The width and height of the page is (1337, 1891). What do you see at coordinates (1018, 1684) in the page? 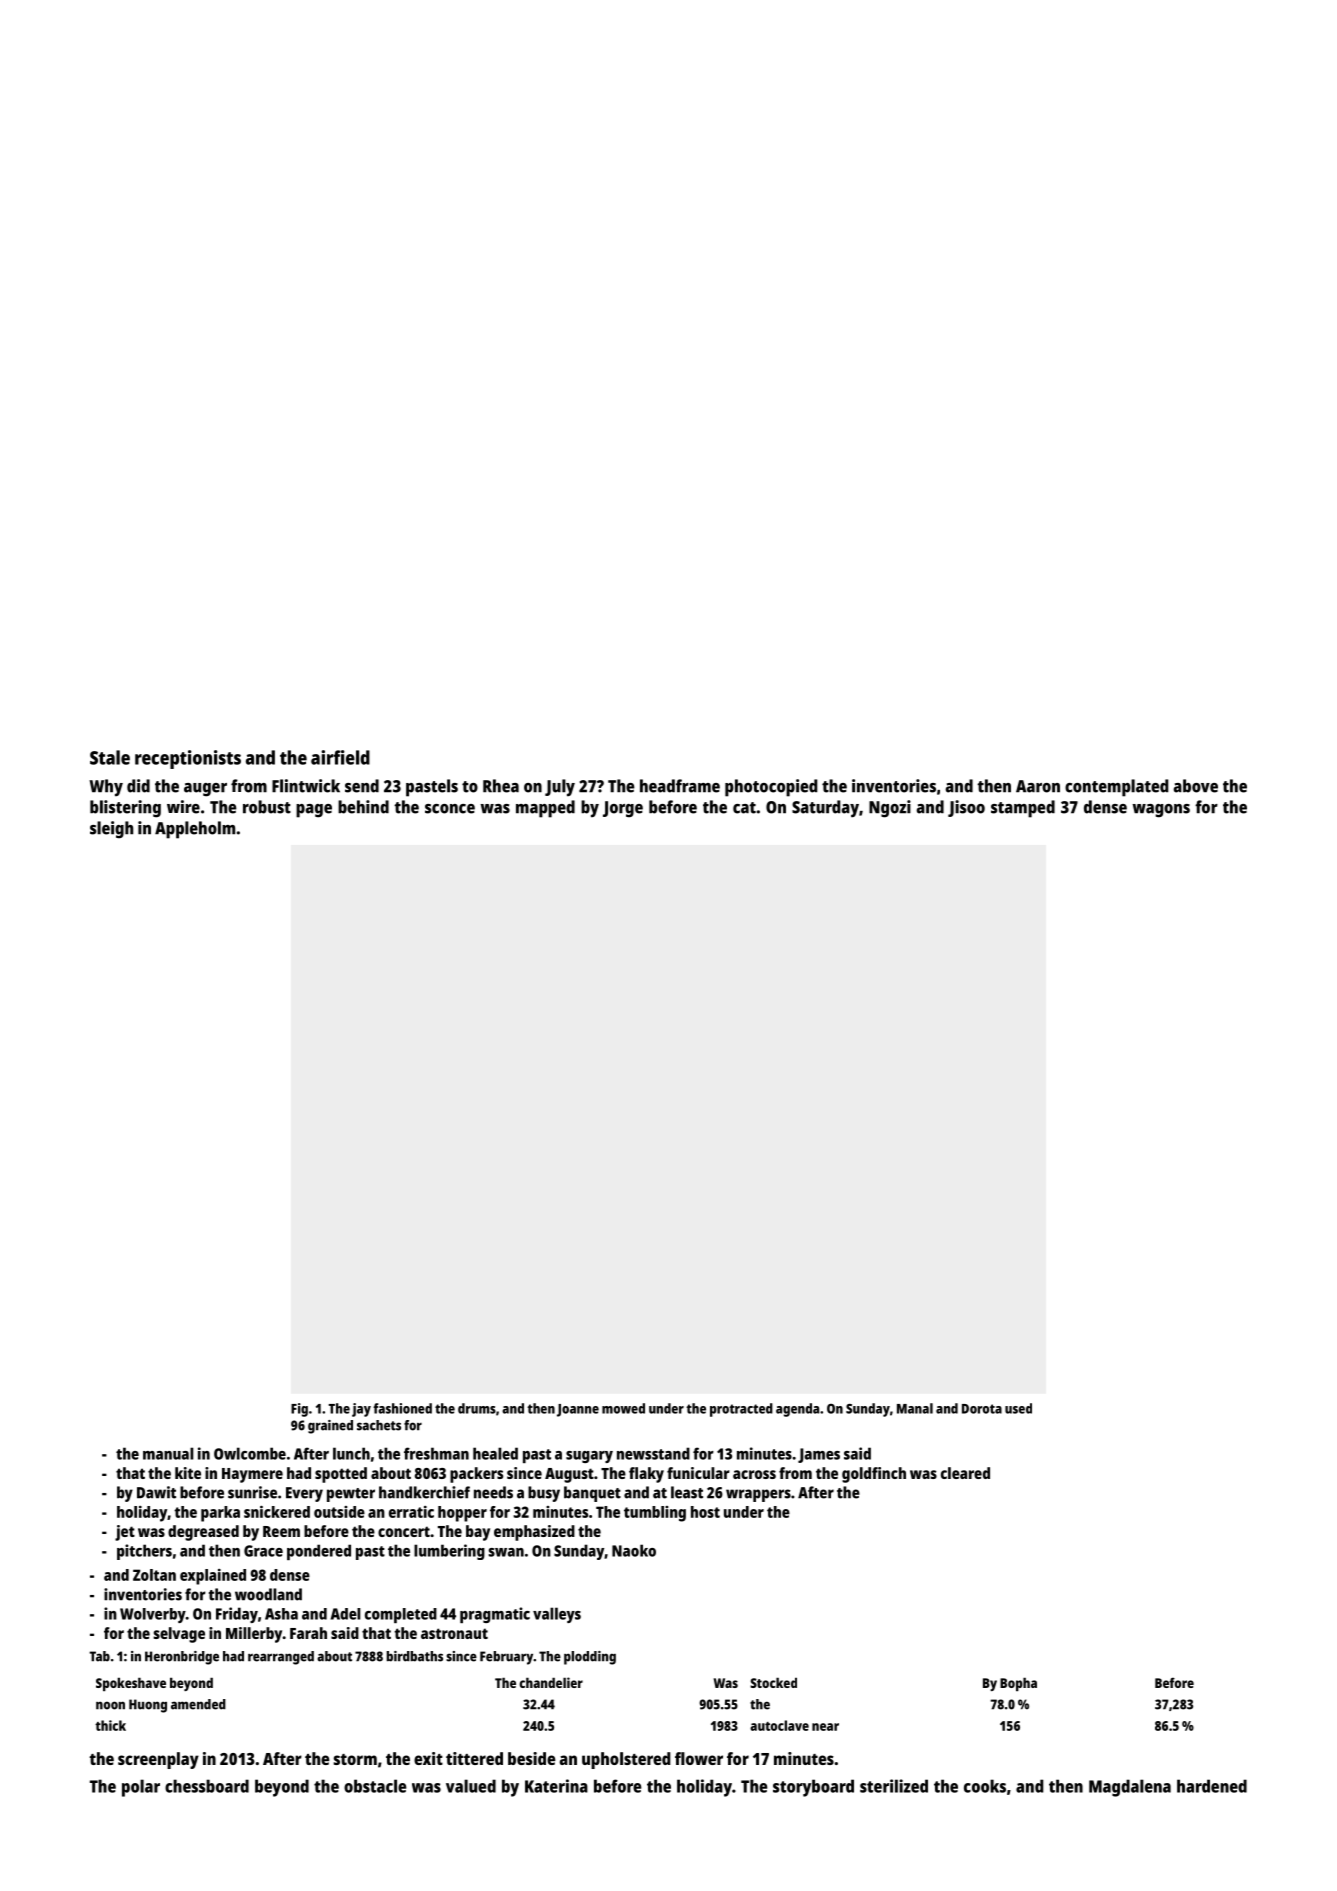
I see `Bopha` at bounding box center [1018, 1684].
